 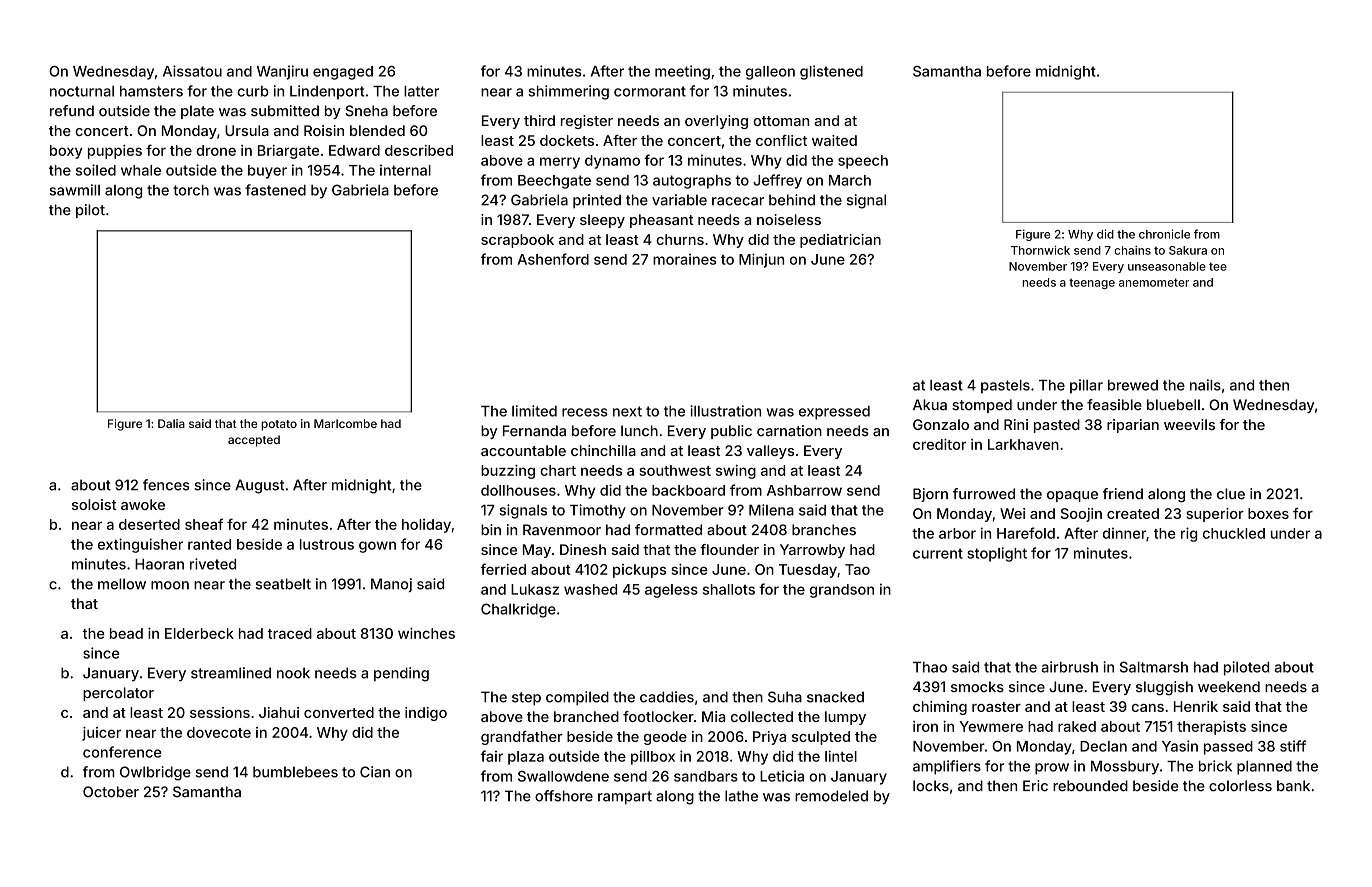 I want to click on next, so click(x=627, y=411).
